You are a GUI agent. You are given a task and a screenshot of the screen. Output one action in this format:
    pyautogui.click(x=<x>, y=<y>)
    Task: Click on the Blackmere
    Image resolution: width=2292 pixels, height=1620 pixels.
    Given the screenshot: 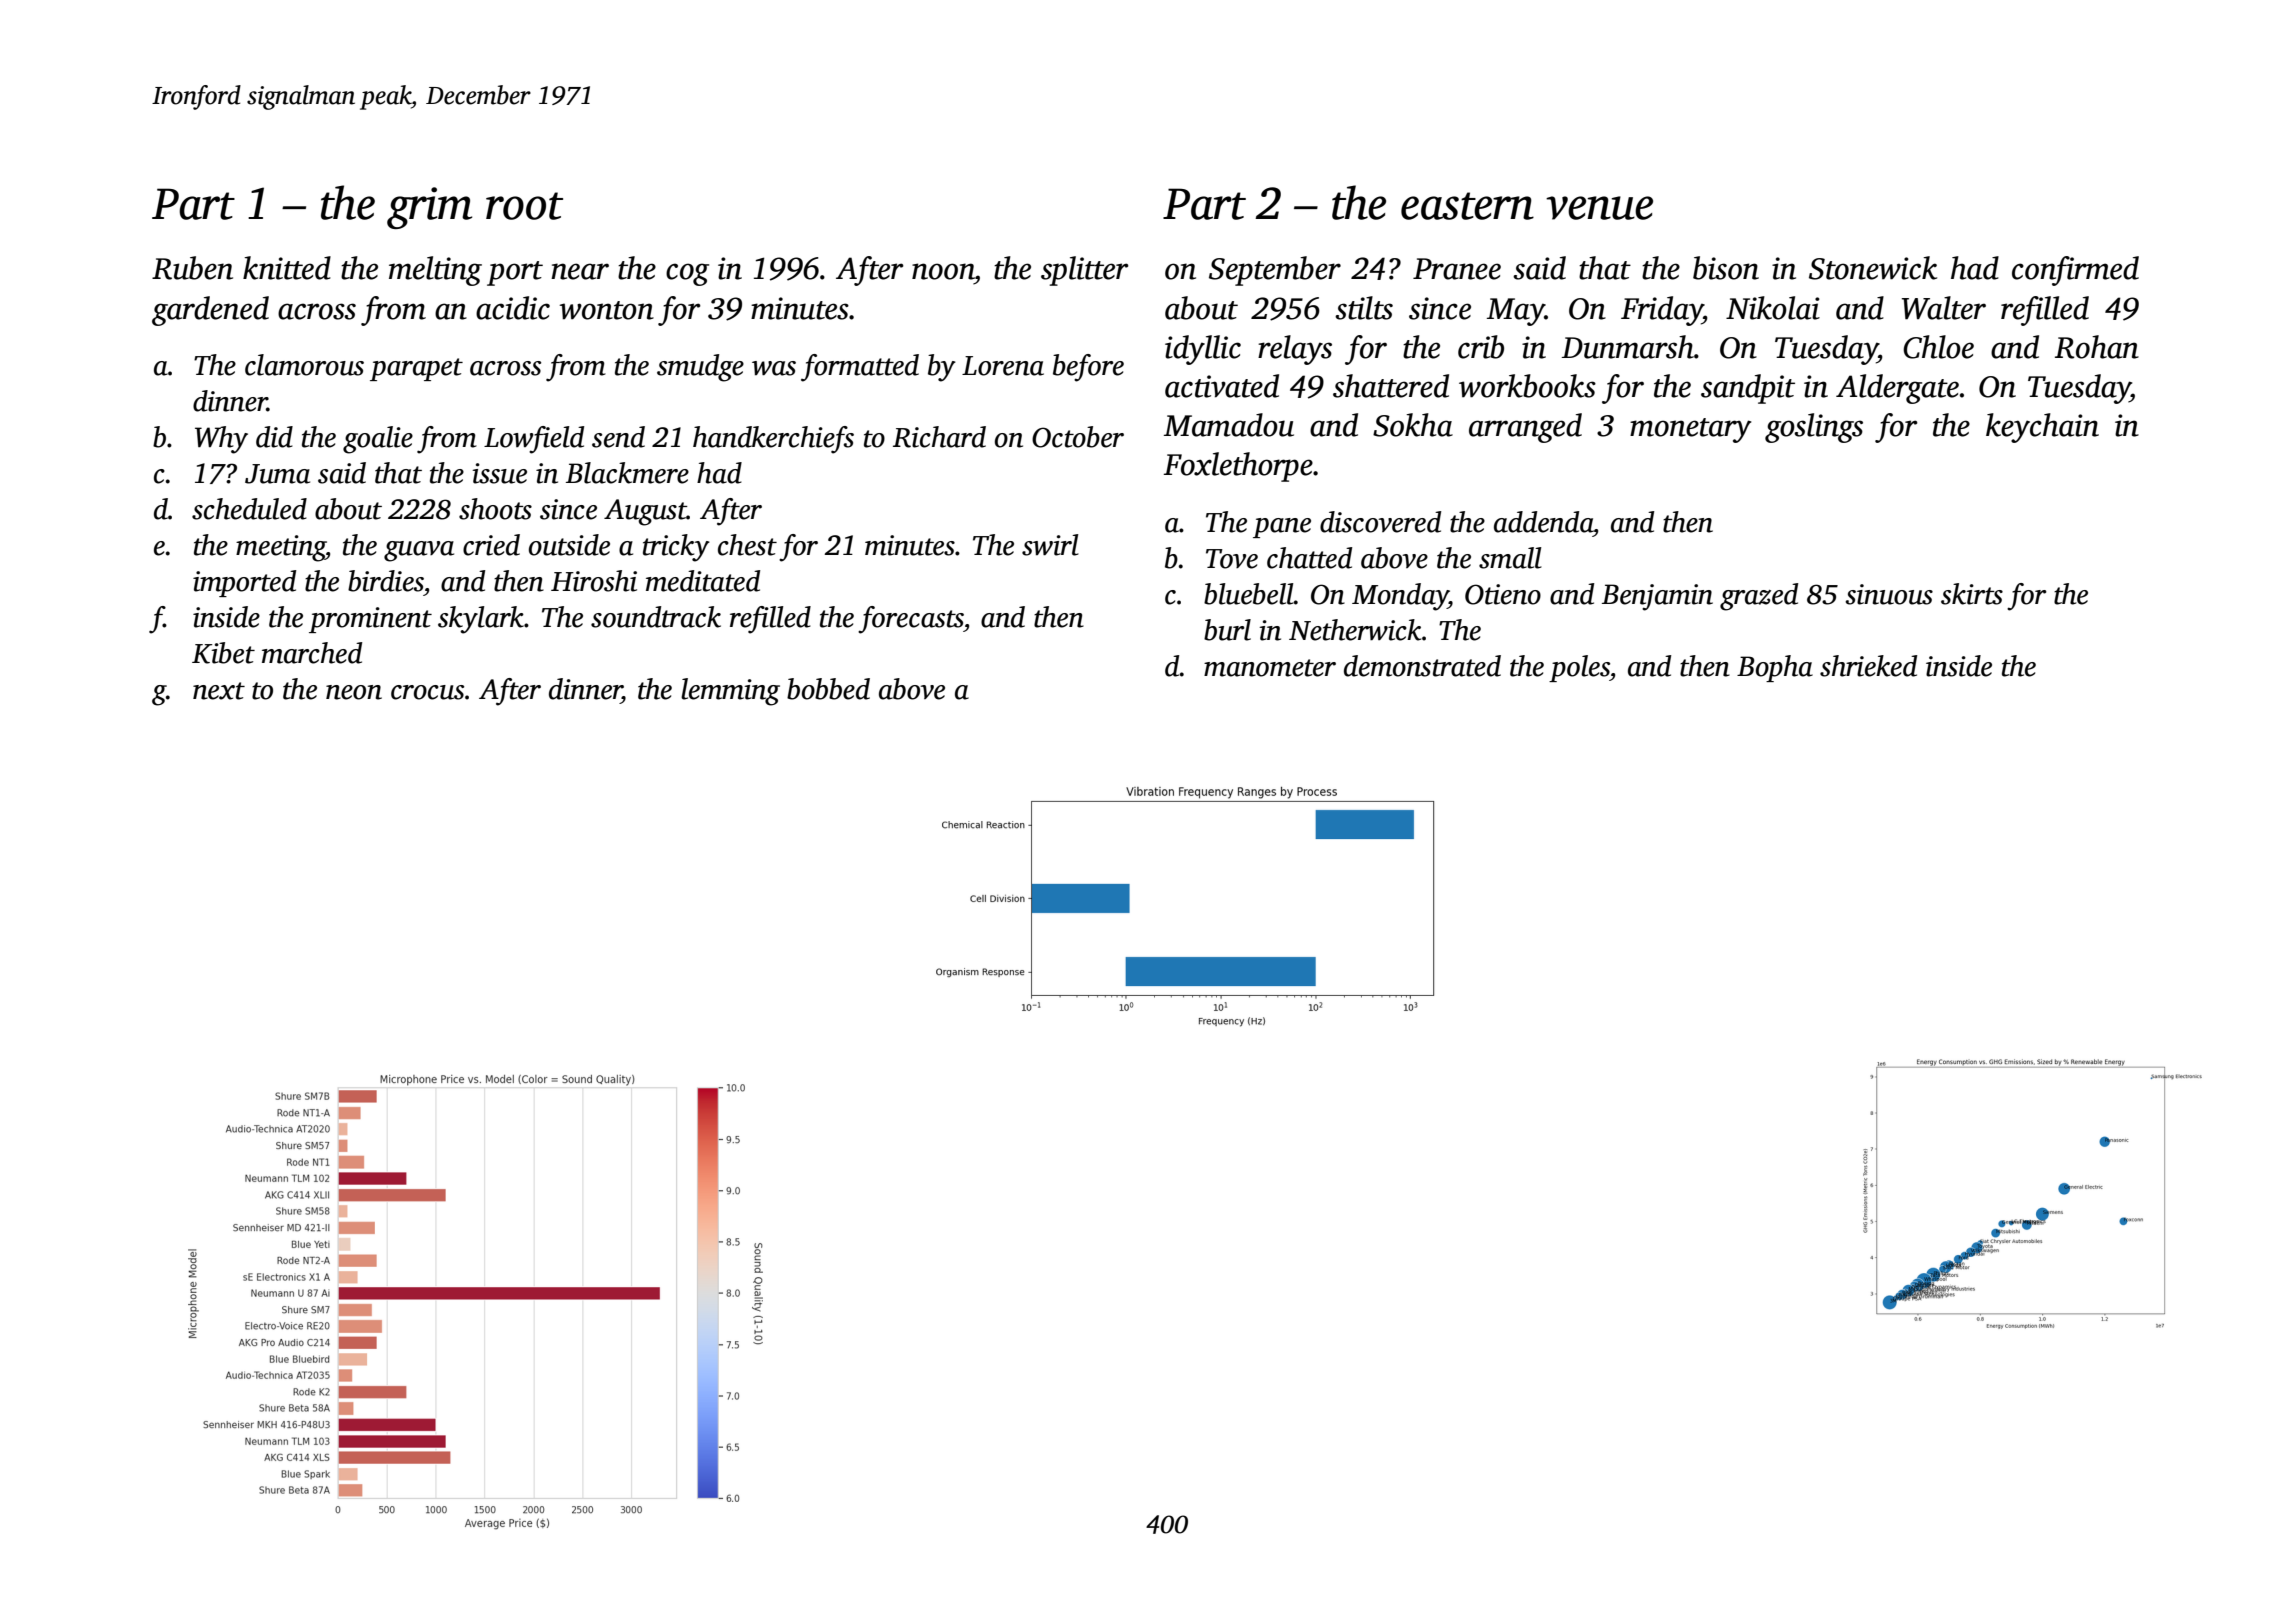 What is the action you would take?
    pyautogui.click(x=627, y=473)
